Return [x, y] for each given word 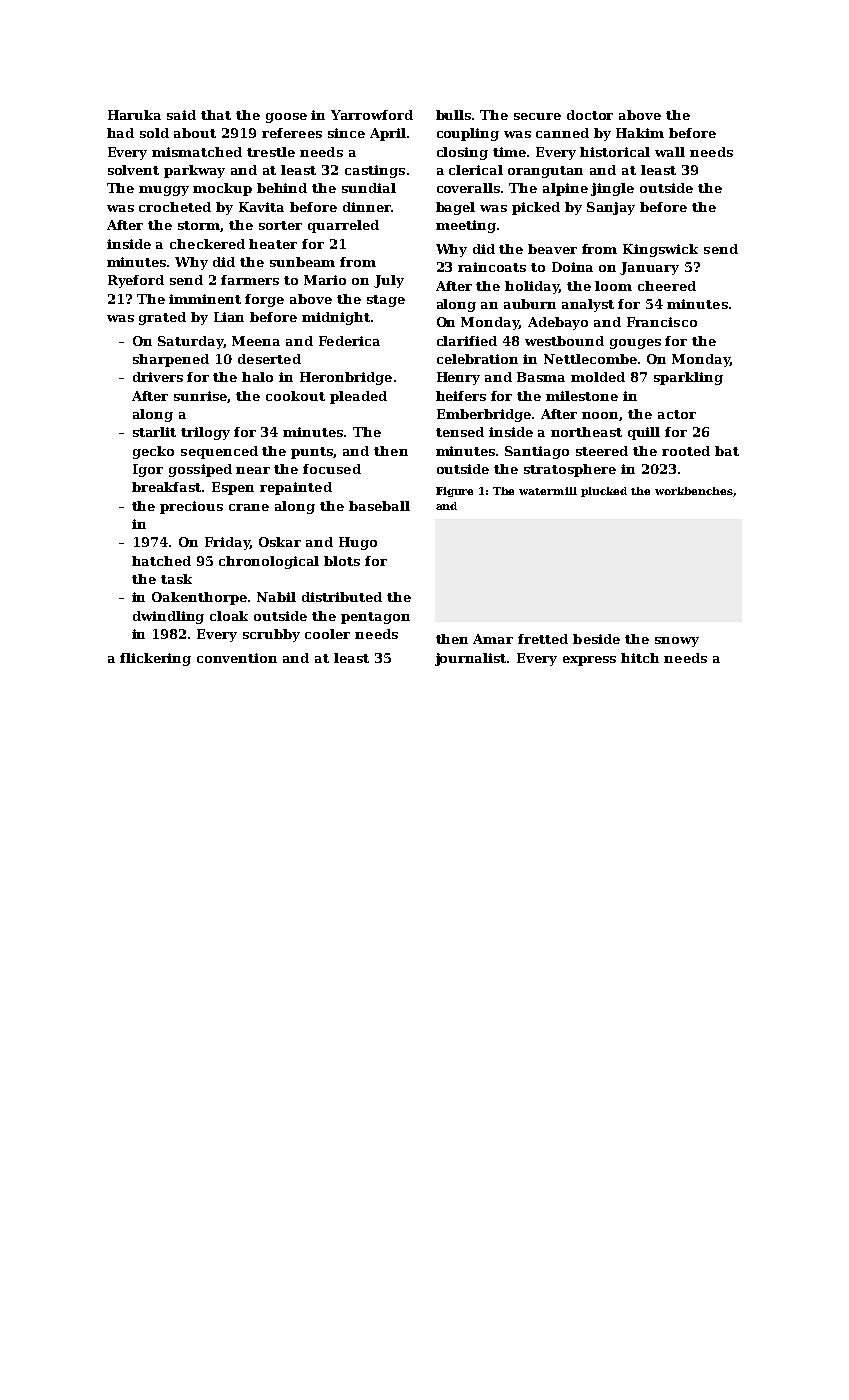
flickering [155, 659]
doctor [590, 115]
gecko [153, 452]
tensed [460, 432]
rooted [686, 451]
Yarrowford [372, 115]
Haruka [134, 115]
